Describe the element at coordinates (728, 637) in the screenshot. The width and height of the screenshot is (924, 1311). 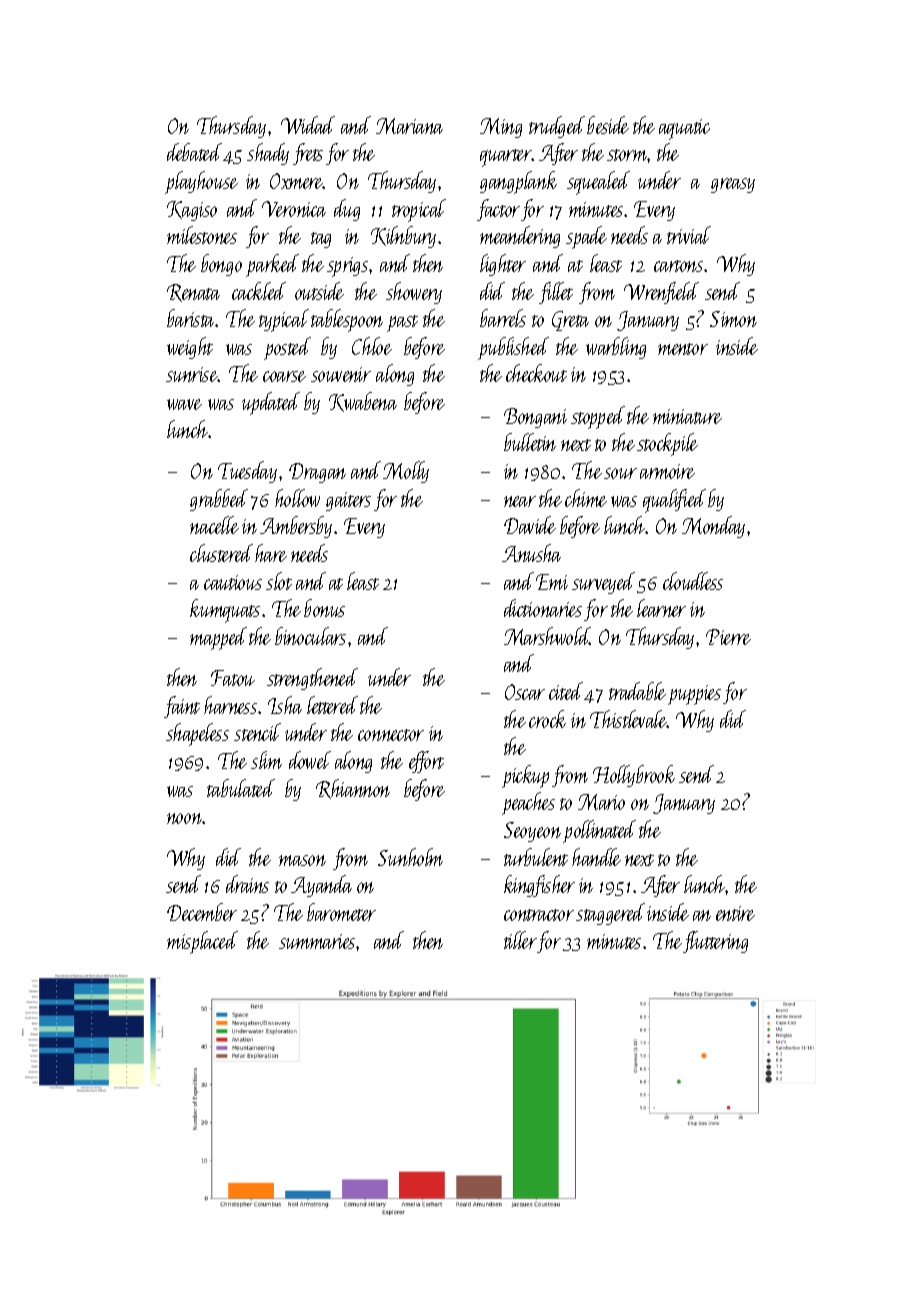
I see `Pierre` at that location.
